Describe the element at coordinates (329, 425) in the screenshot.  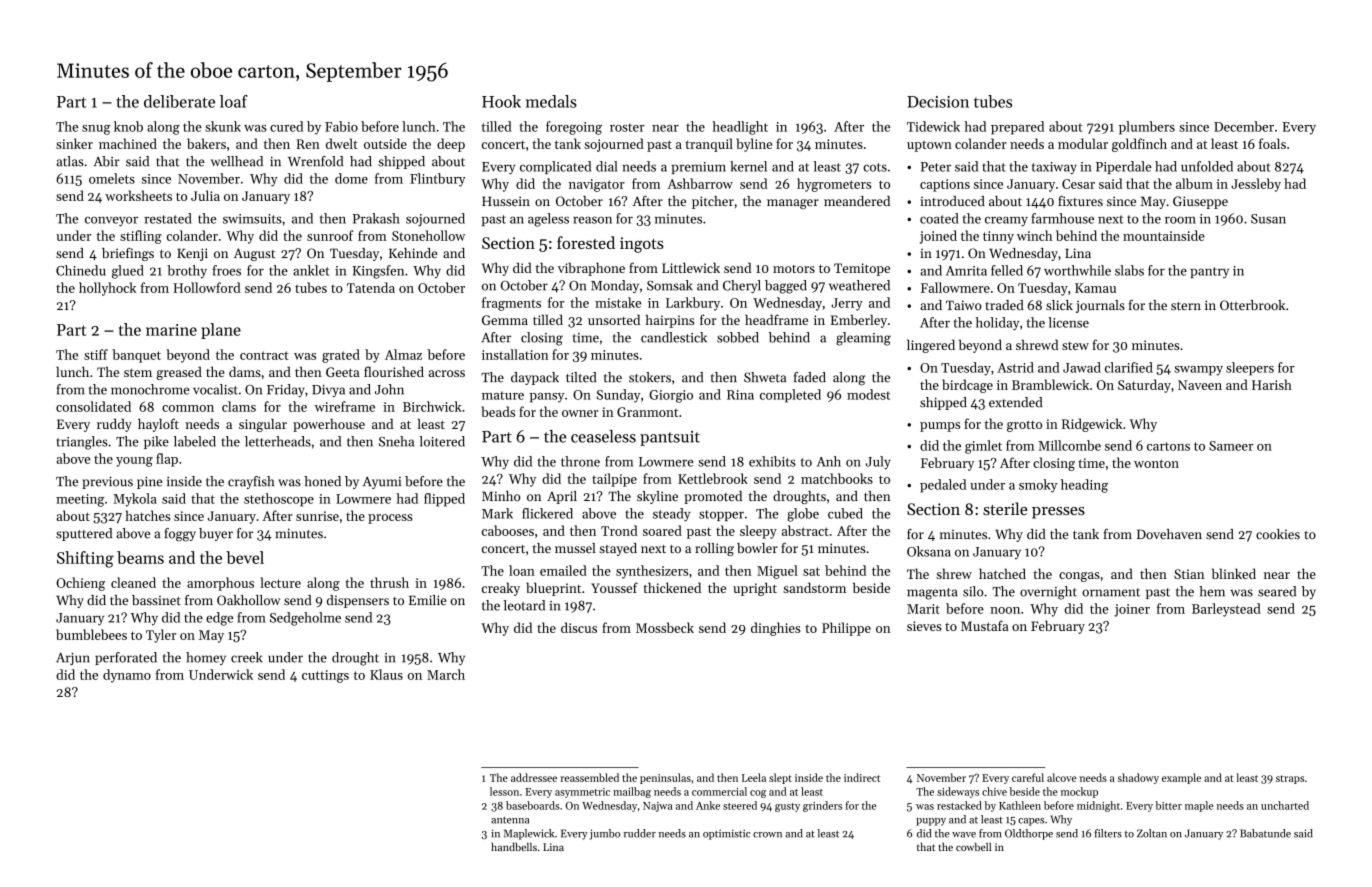
I see `powerhouse` at that location.
